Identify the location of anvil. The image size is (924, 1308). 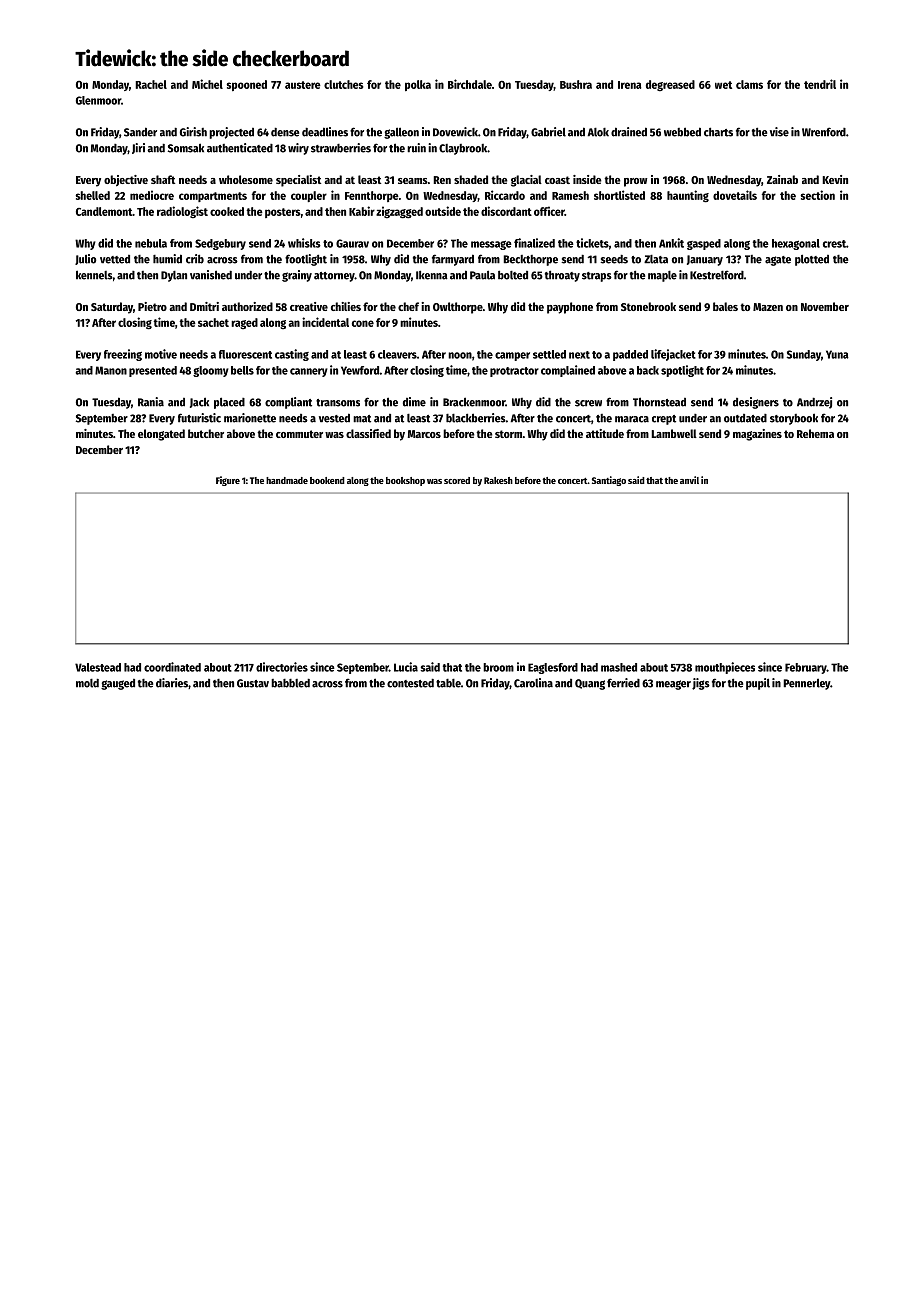
(689, 480).
